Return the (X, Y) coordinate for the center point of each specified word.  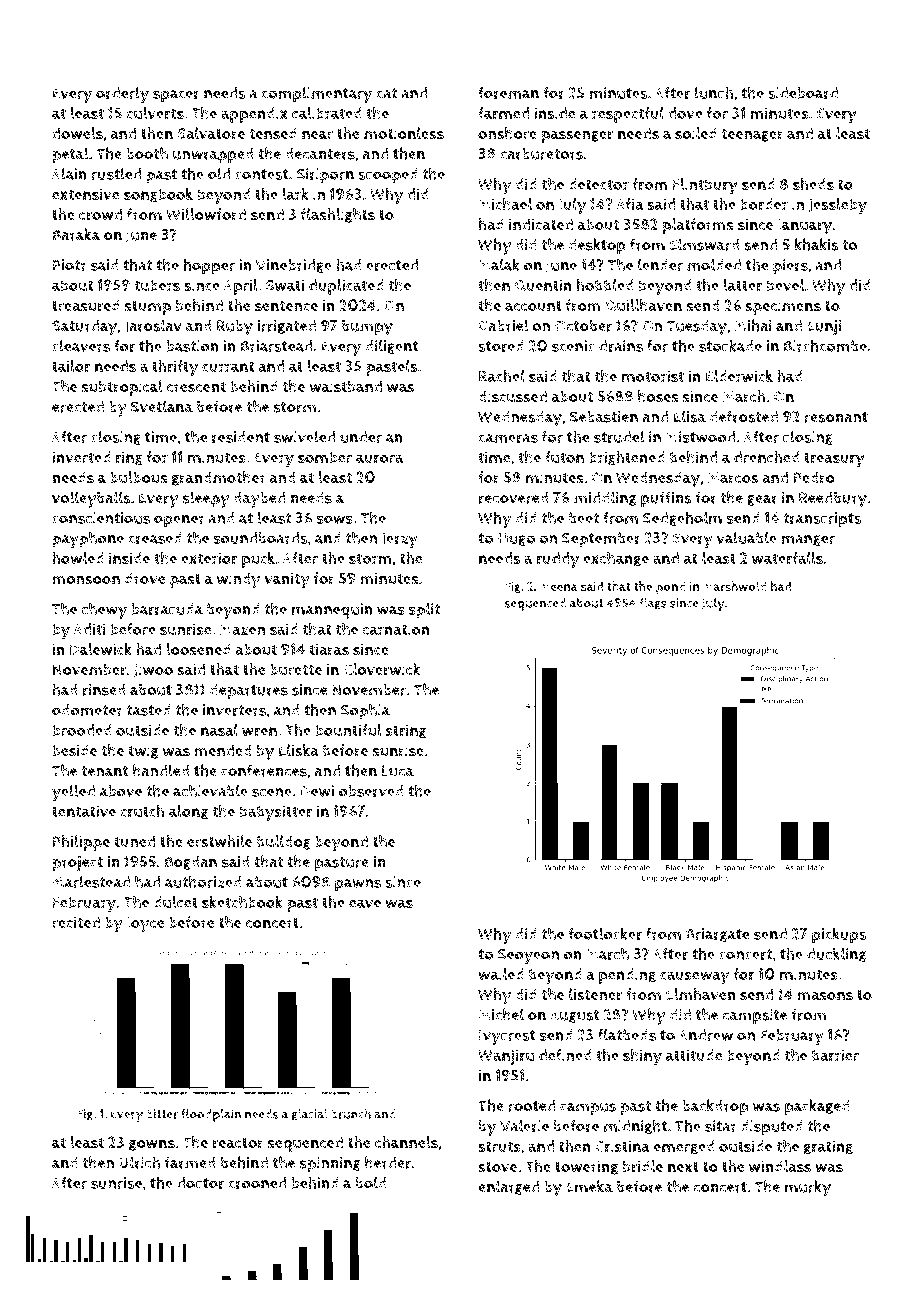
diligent (391, 346)
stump (148, 307)
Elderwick (739, 376)
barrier (835, 1055)
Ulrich (139, 1162)
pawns (358, 885)
